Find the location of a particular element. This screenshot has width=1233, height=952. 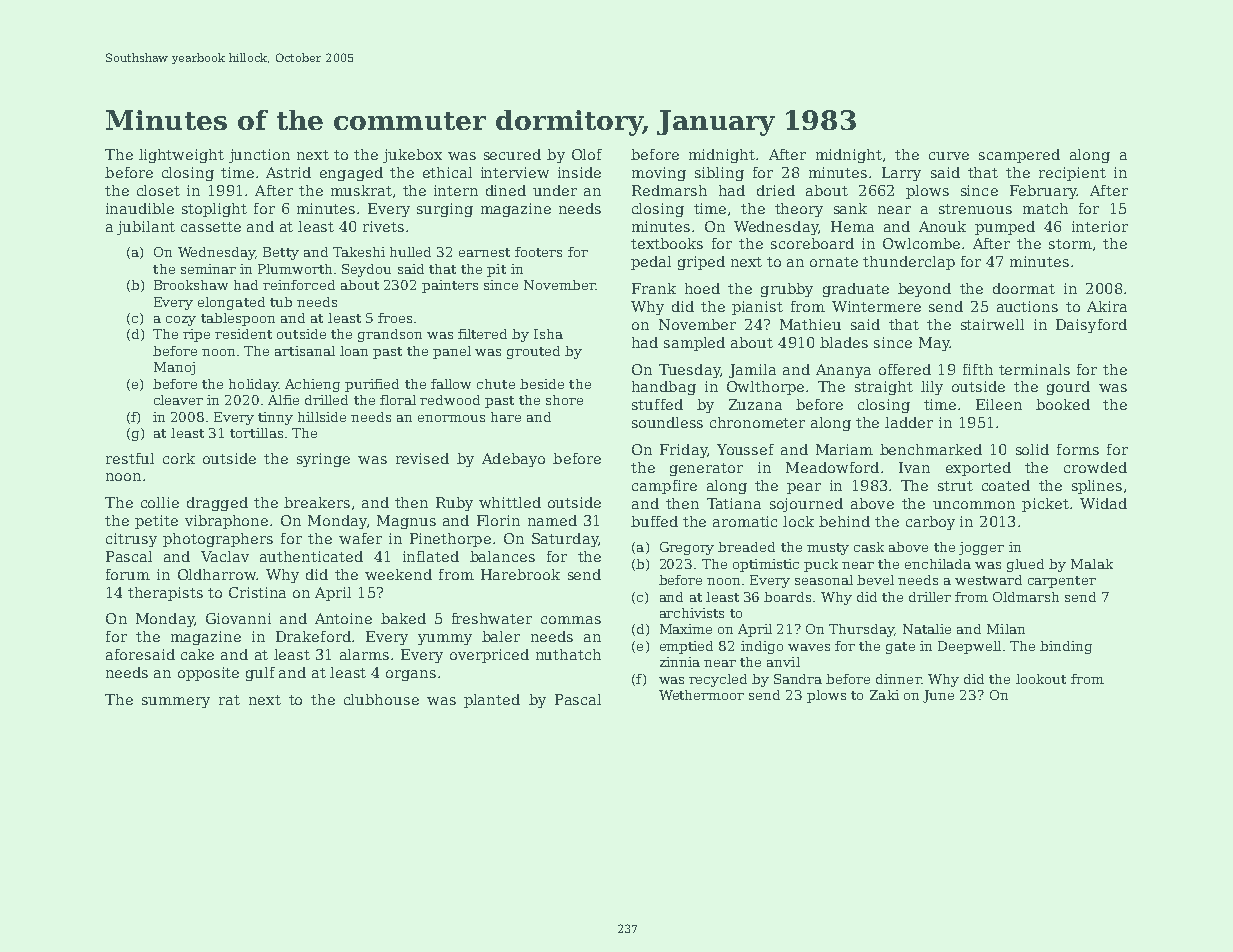

Drakeford is located at coordinates (313, 636).
